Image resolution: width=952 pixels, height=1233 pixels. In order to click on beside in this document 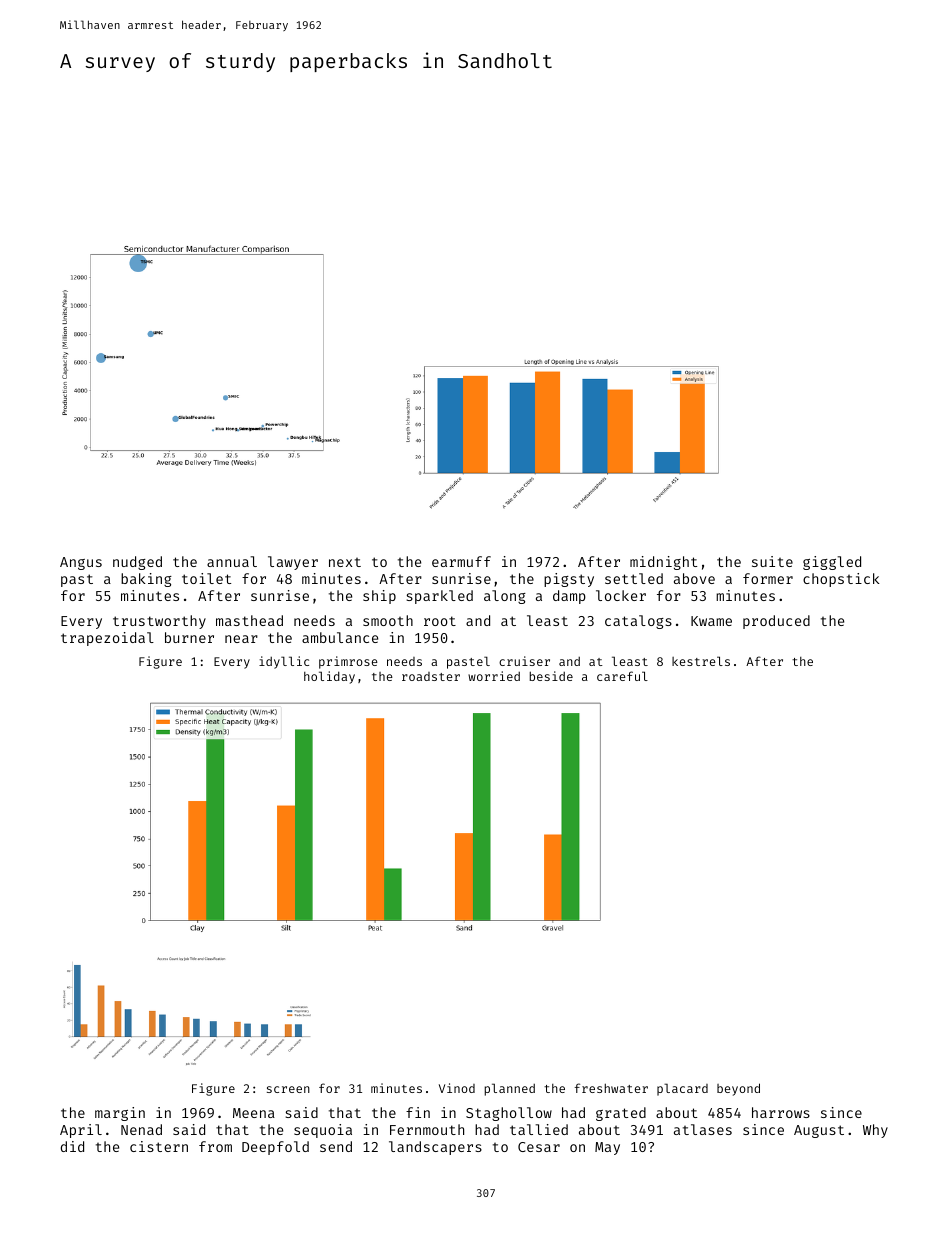, I will do `click(551, 676)`.
